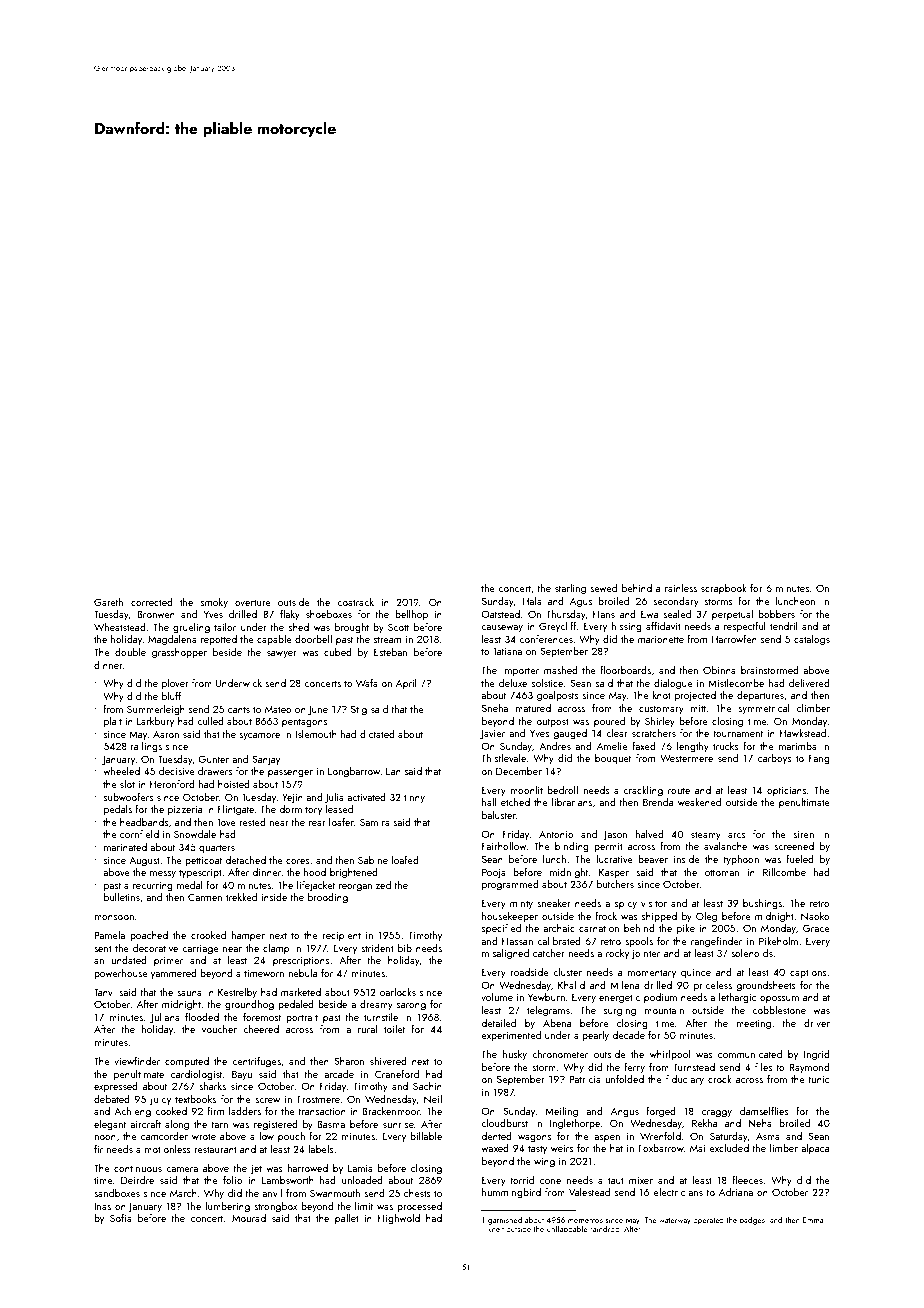 The height and width of the screenshot is (1308, 924). Describe the element at coordinates (226, 822) in the screenshot. I see `Tove` at that location.
